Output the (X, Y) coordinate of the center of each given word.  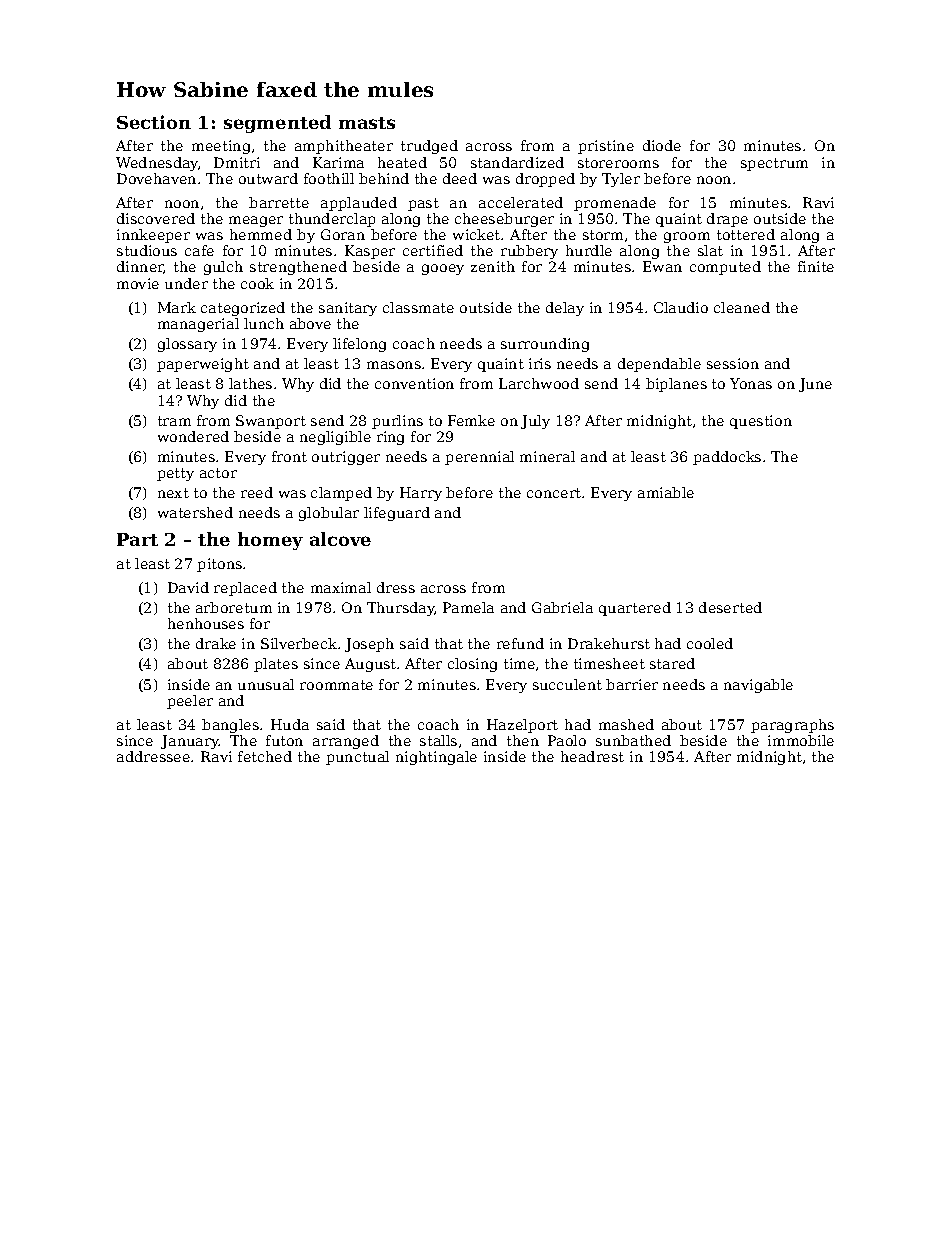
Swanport (271, 422)
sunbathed (633, 740)
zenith (493, 266)
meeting (221, 147)
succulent (567, 684)
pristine (606, 147)
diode (662, 145)
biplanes (676, 385)
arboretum (234, 607)
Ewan (662, 266)
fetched (265, 756)
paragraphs (792, 726)
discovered (156, 218)
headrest (592, 756)
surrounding (545, 345)
